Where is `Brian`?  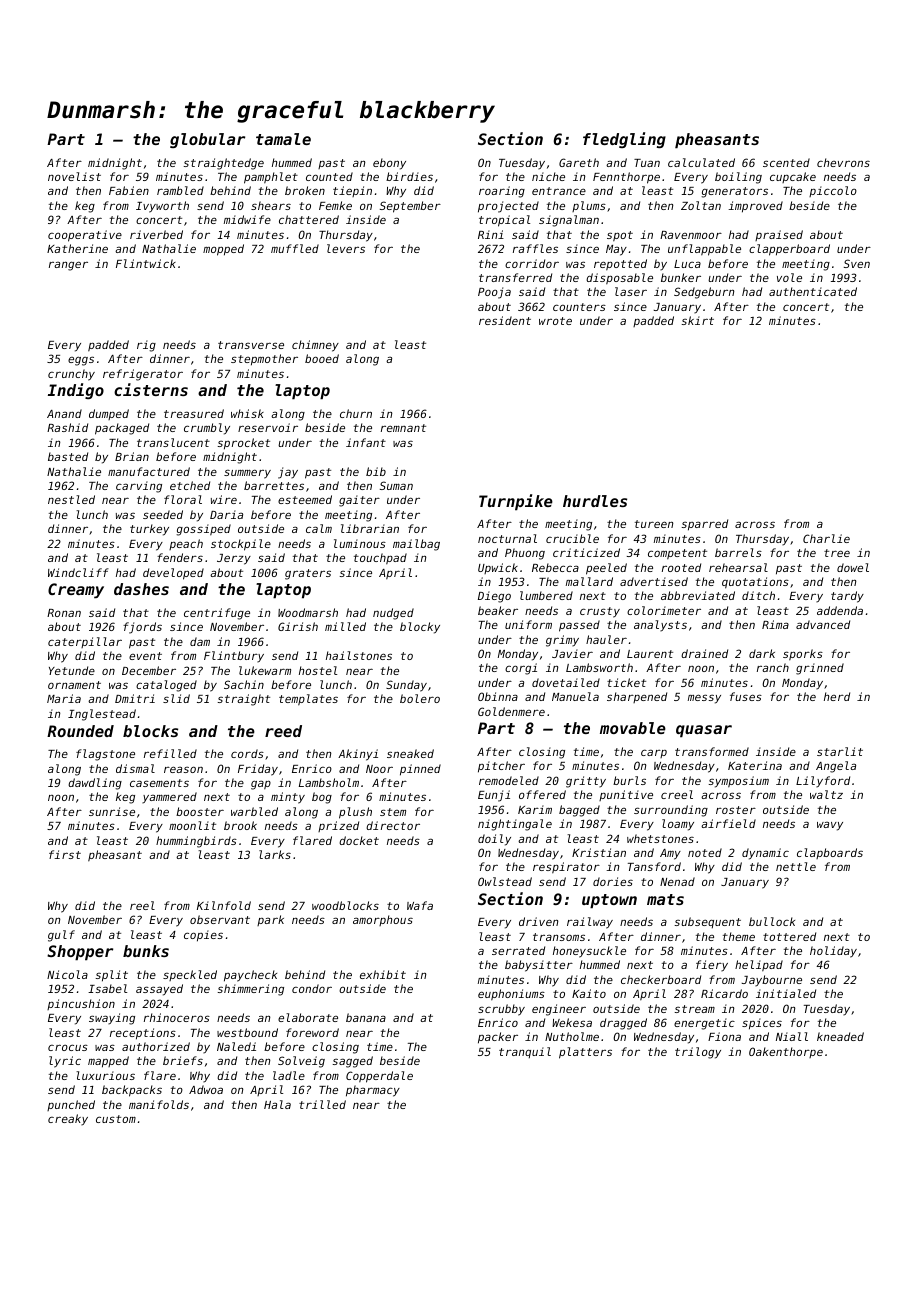
Brian is located at coordinates (132, 456).
